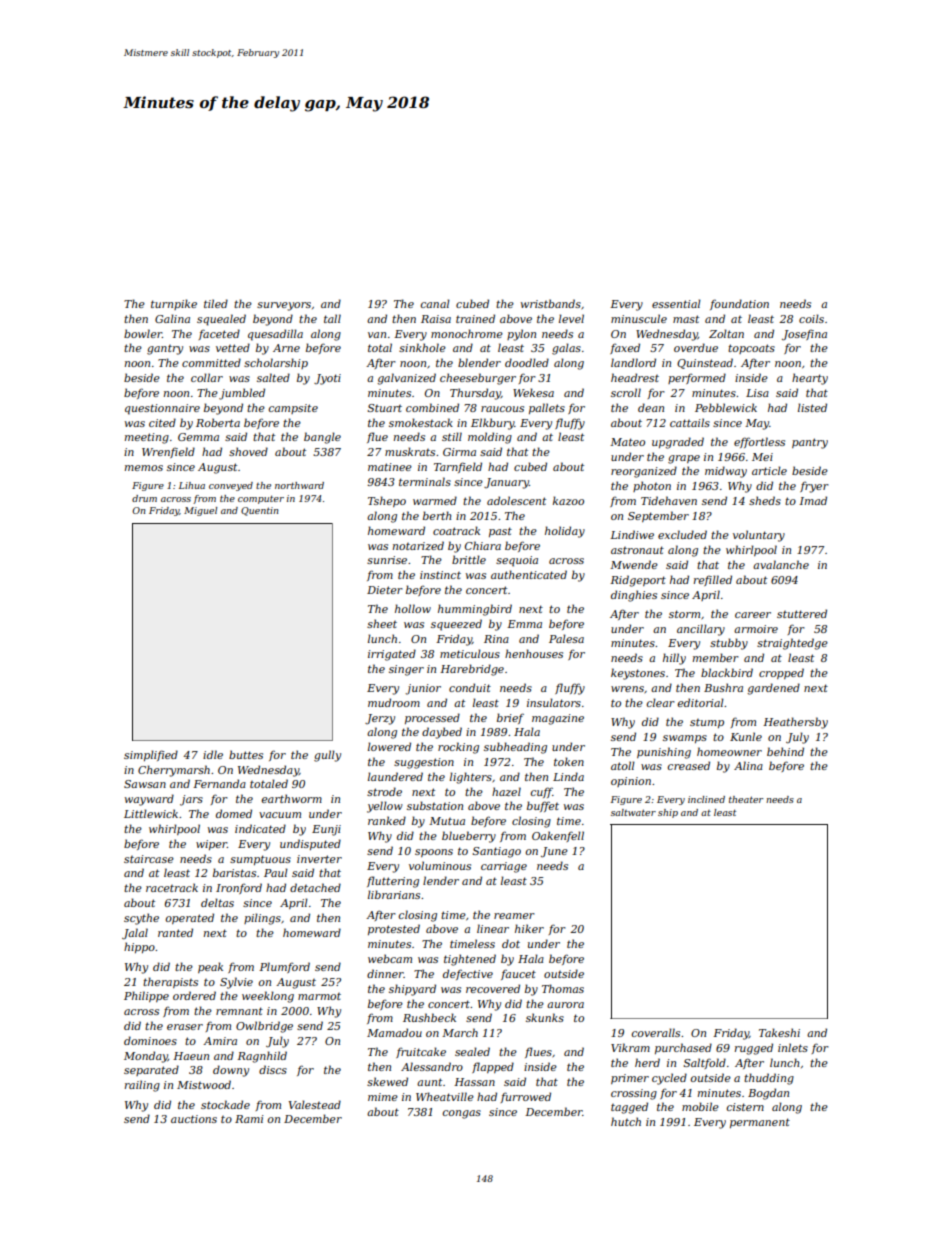 Image resolution: width=952 pixels, height=1233 pixels. Describe the element at coordinates (216, 303) in the screenshot. I see `tiled` at that location.
